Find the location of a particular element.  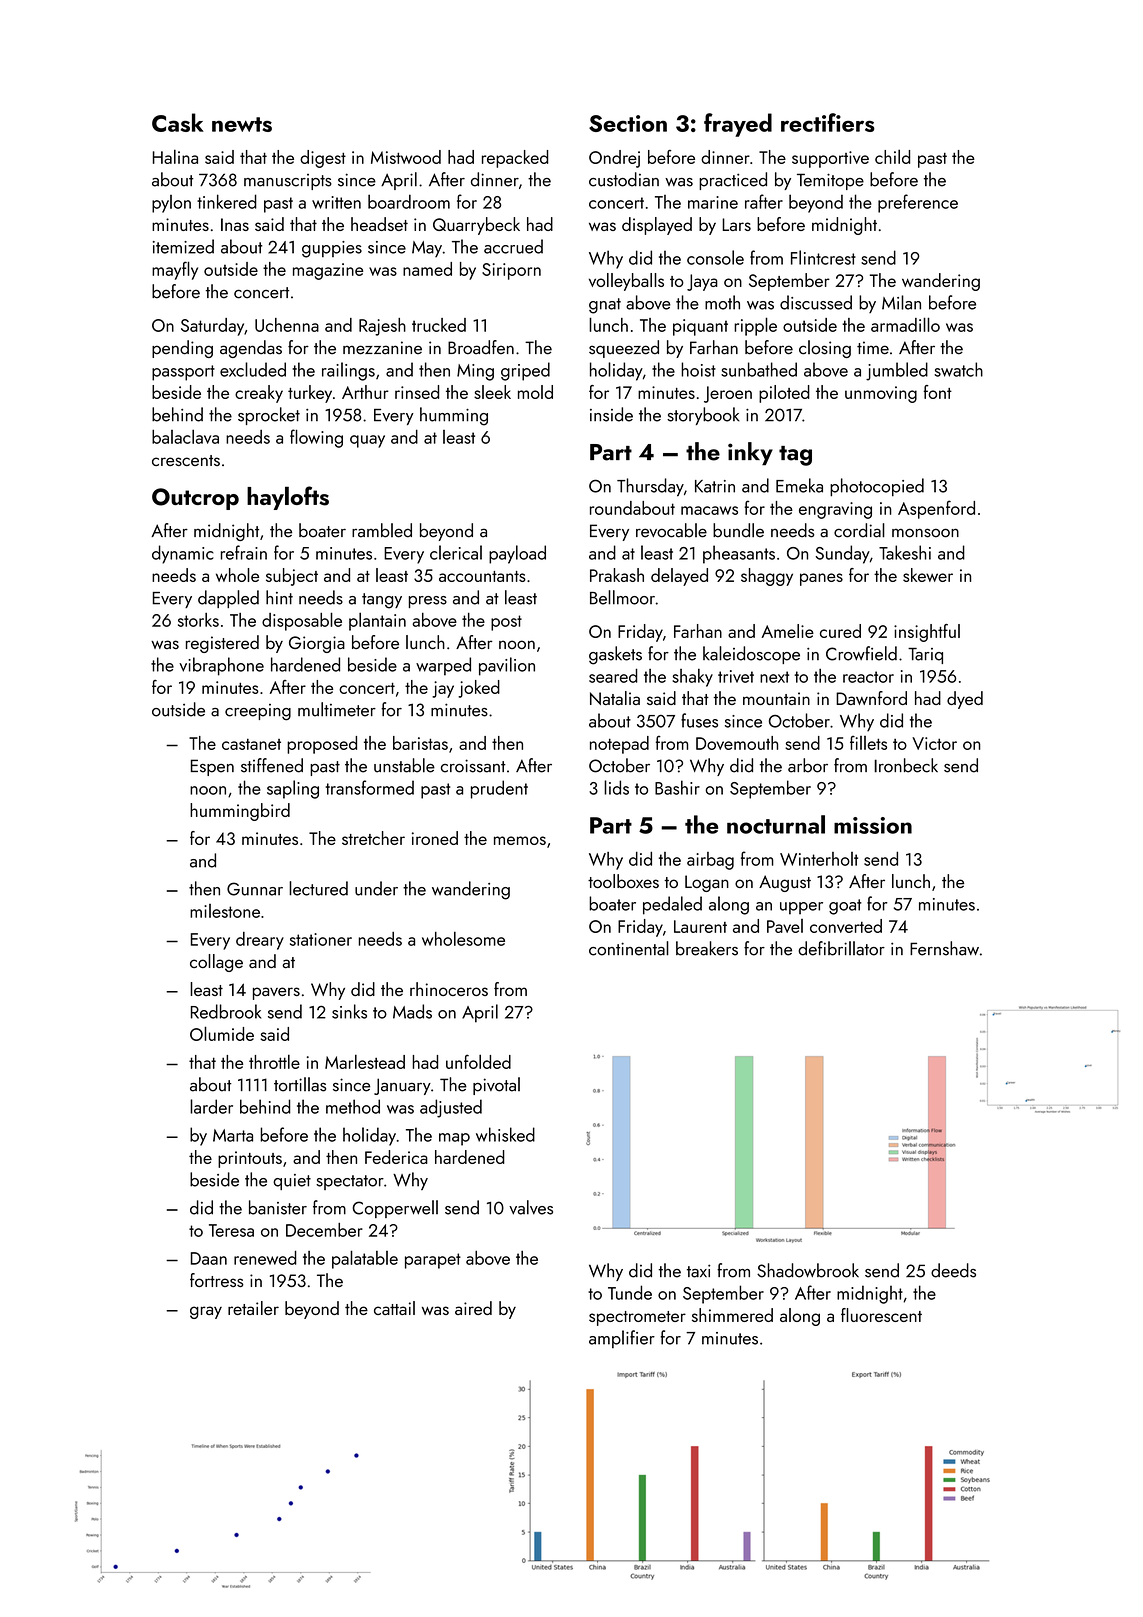

balaclava is located at coordinates (185, 436).
